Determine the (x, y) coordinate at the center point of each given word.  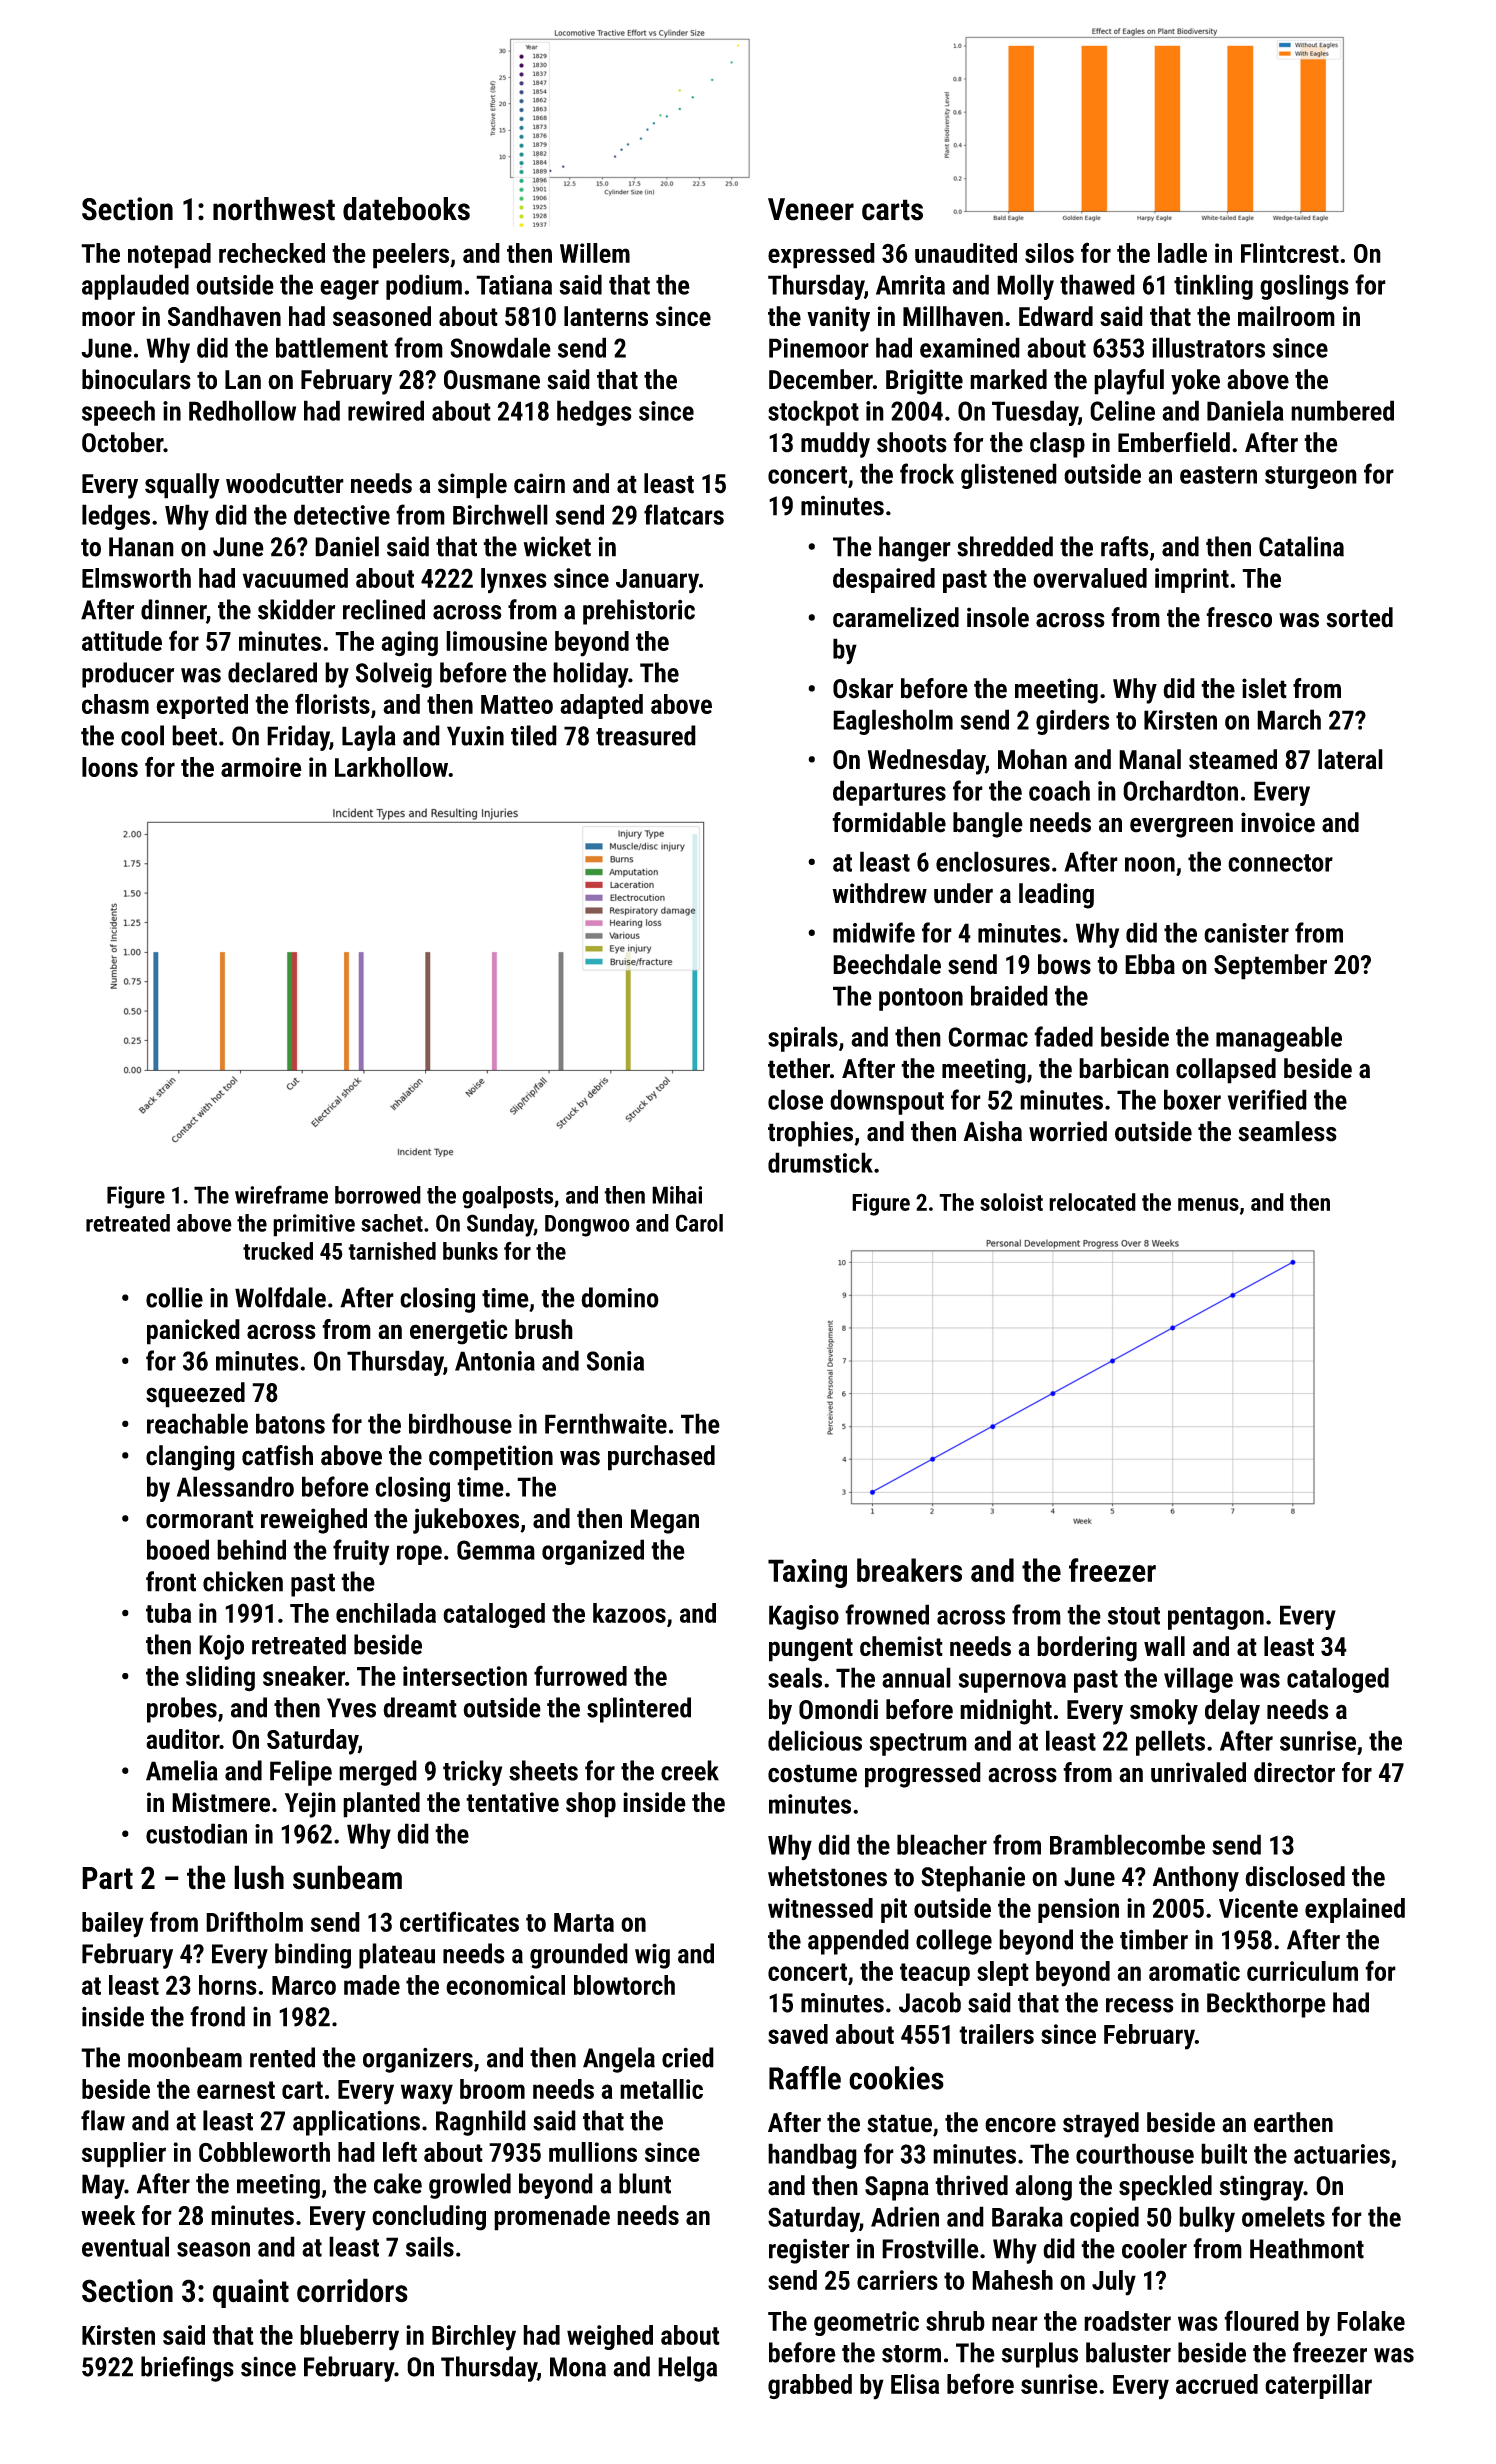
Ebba (1150, 964)
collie (174, 1297)
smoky (1164, 1712)
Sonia (615, 1361)
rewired (386, 410)
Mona (578, 2367)
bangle (988, 825)
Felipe (301, 1773)
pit (894, 1910)
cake (398, 2183)
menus (1208, 1204)
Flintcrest (1290, 253)
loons (110, 767)
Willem (595, 253)
